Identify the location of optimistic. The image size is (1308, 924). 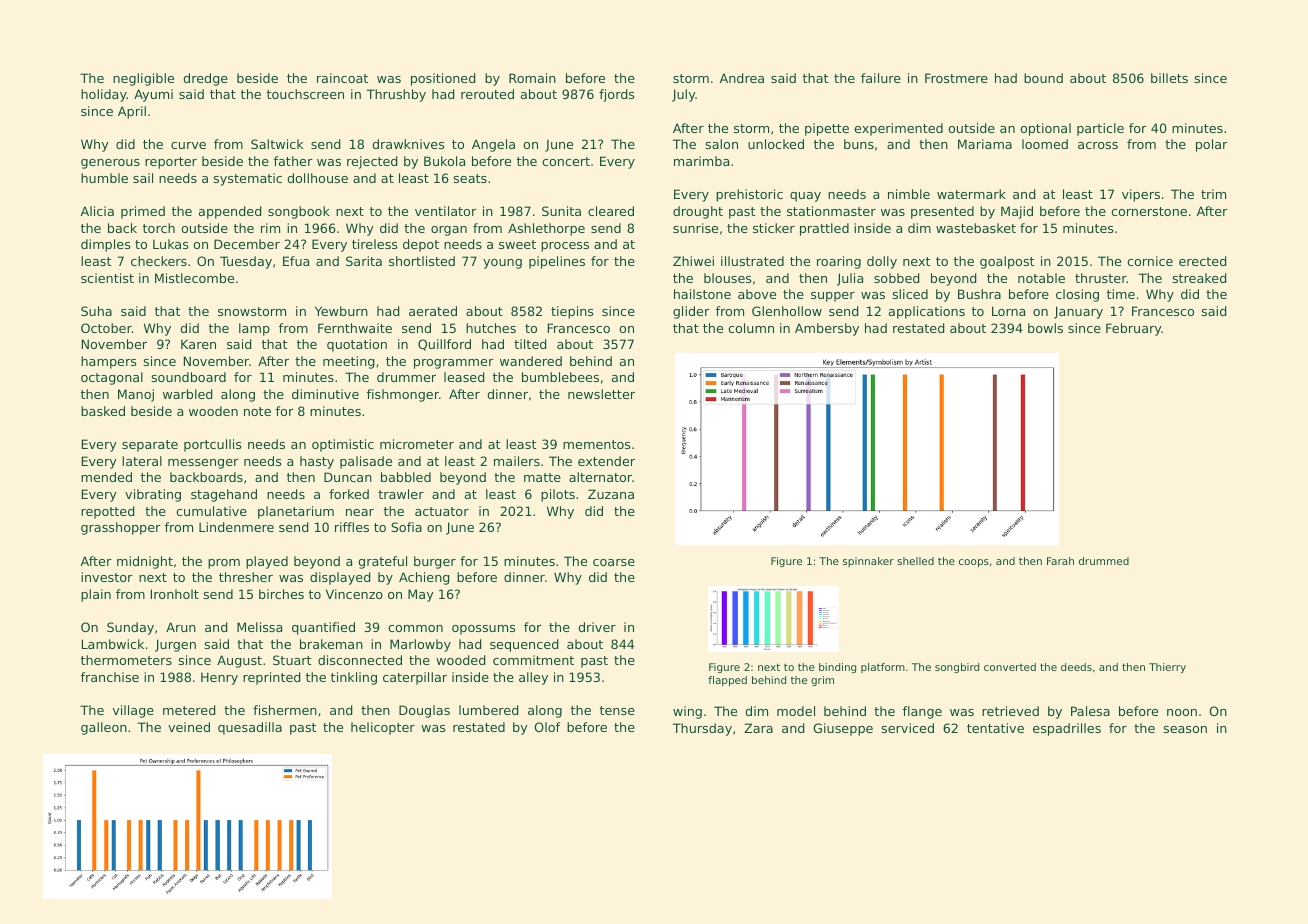
(343, 445).
